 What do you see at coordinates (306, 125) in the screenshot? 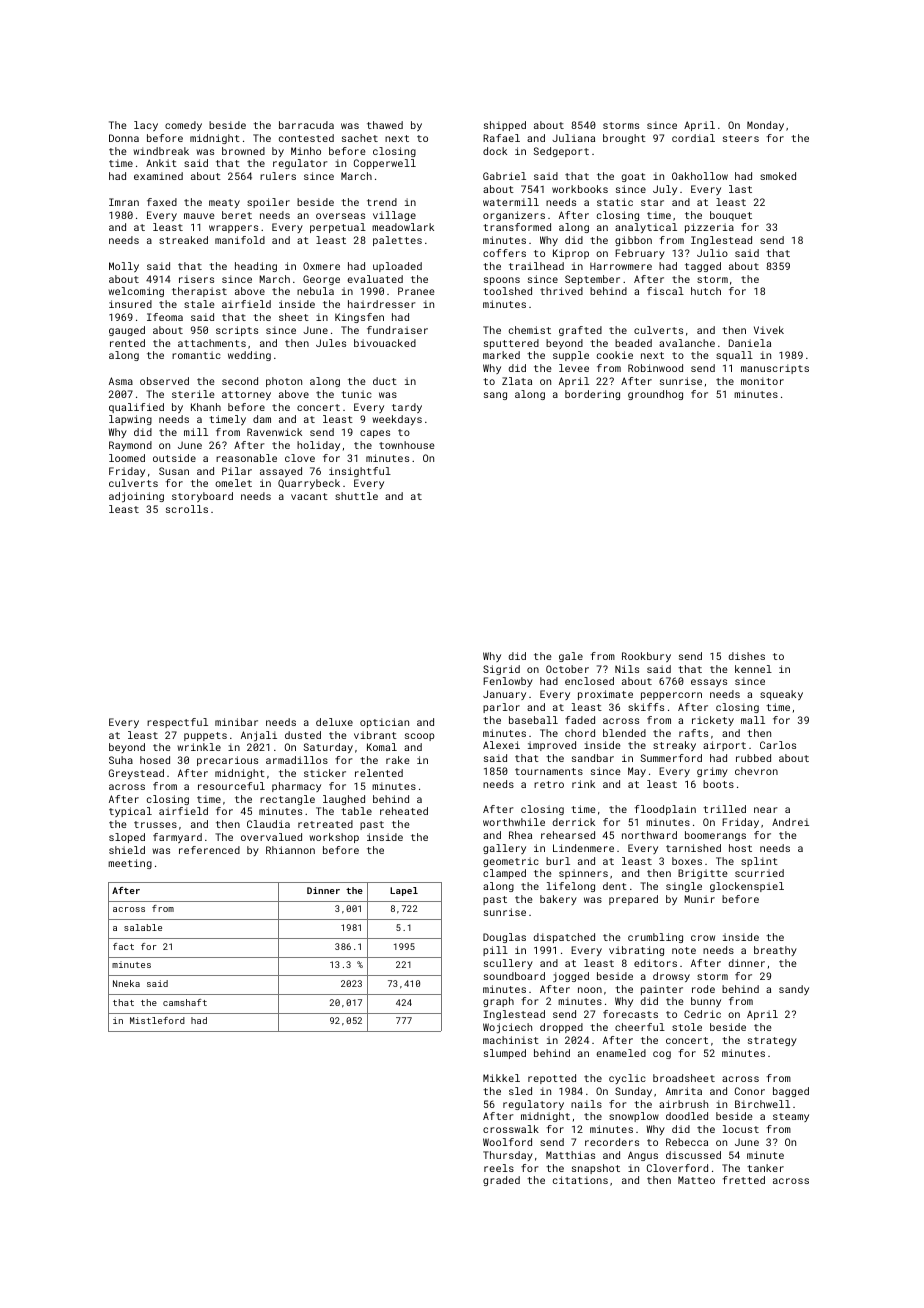
I see `barracuda` at bounding box center [306, 125].
